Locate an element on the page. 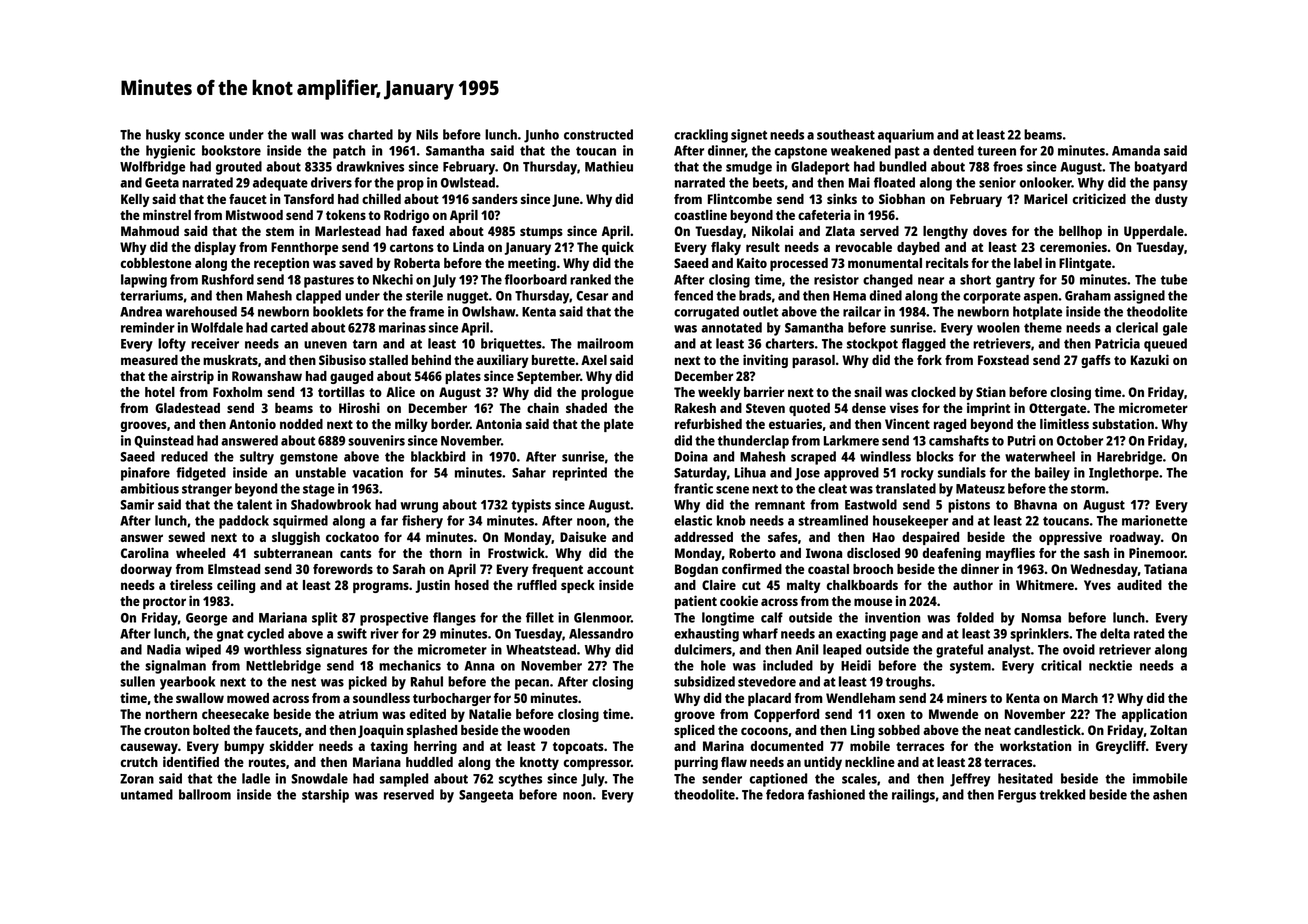 This page has width=1308, height=924. worthless is located at coordinates (272, 649).
